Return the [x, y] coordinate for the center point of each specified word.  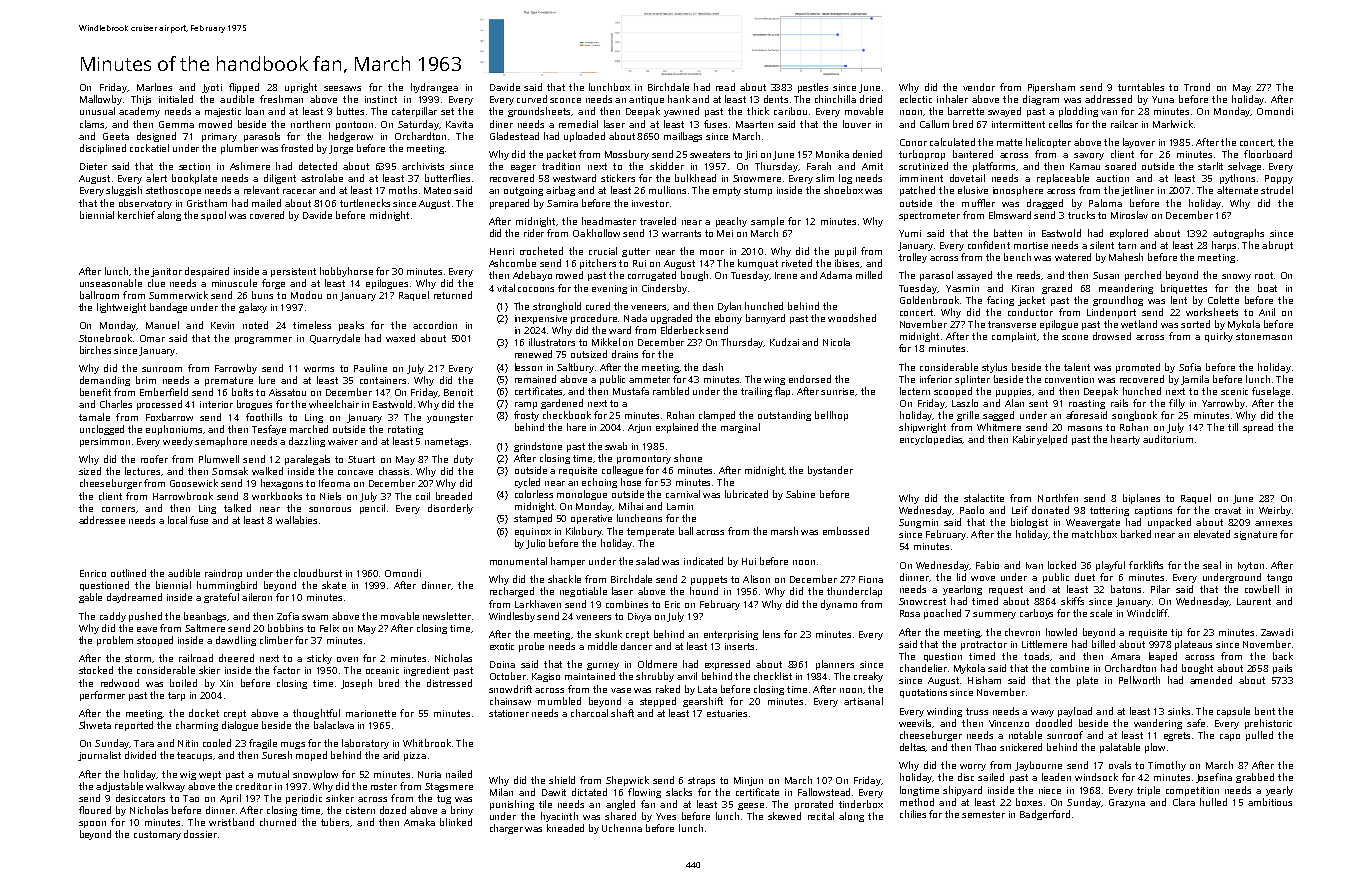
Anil [1267, 312]
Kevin [222, 325]
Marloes [154, 87]
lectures [142, 471]
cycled [527, 483]
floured [95, 810]
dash [713, 367]
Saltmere [205, 628]
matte [1009, 142]
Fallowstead [824, 792]
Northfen [1058, 498]
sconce [565, 100]
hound [704, 591]
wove [983, 578]
